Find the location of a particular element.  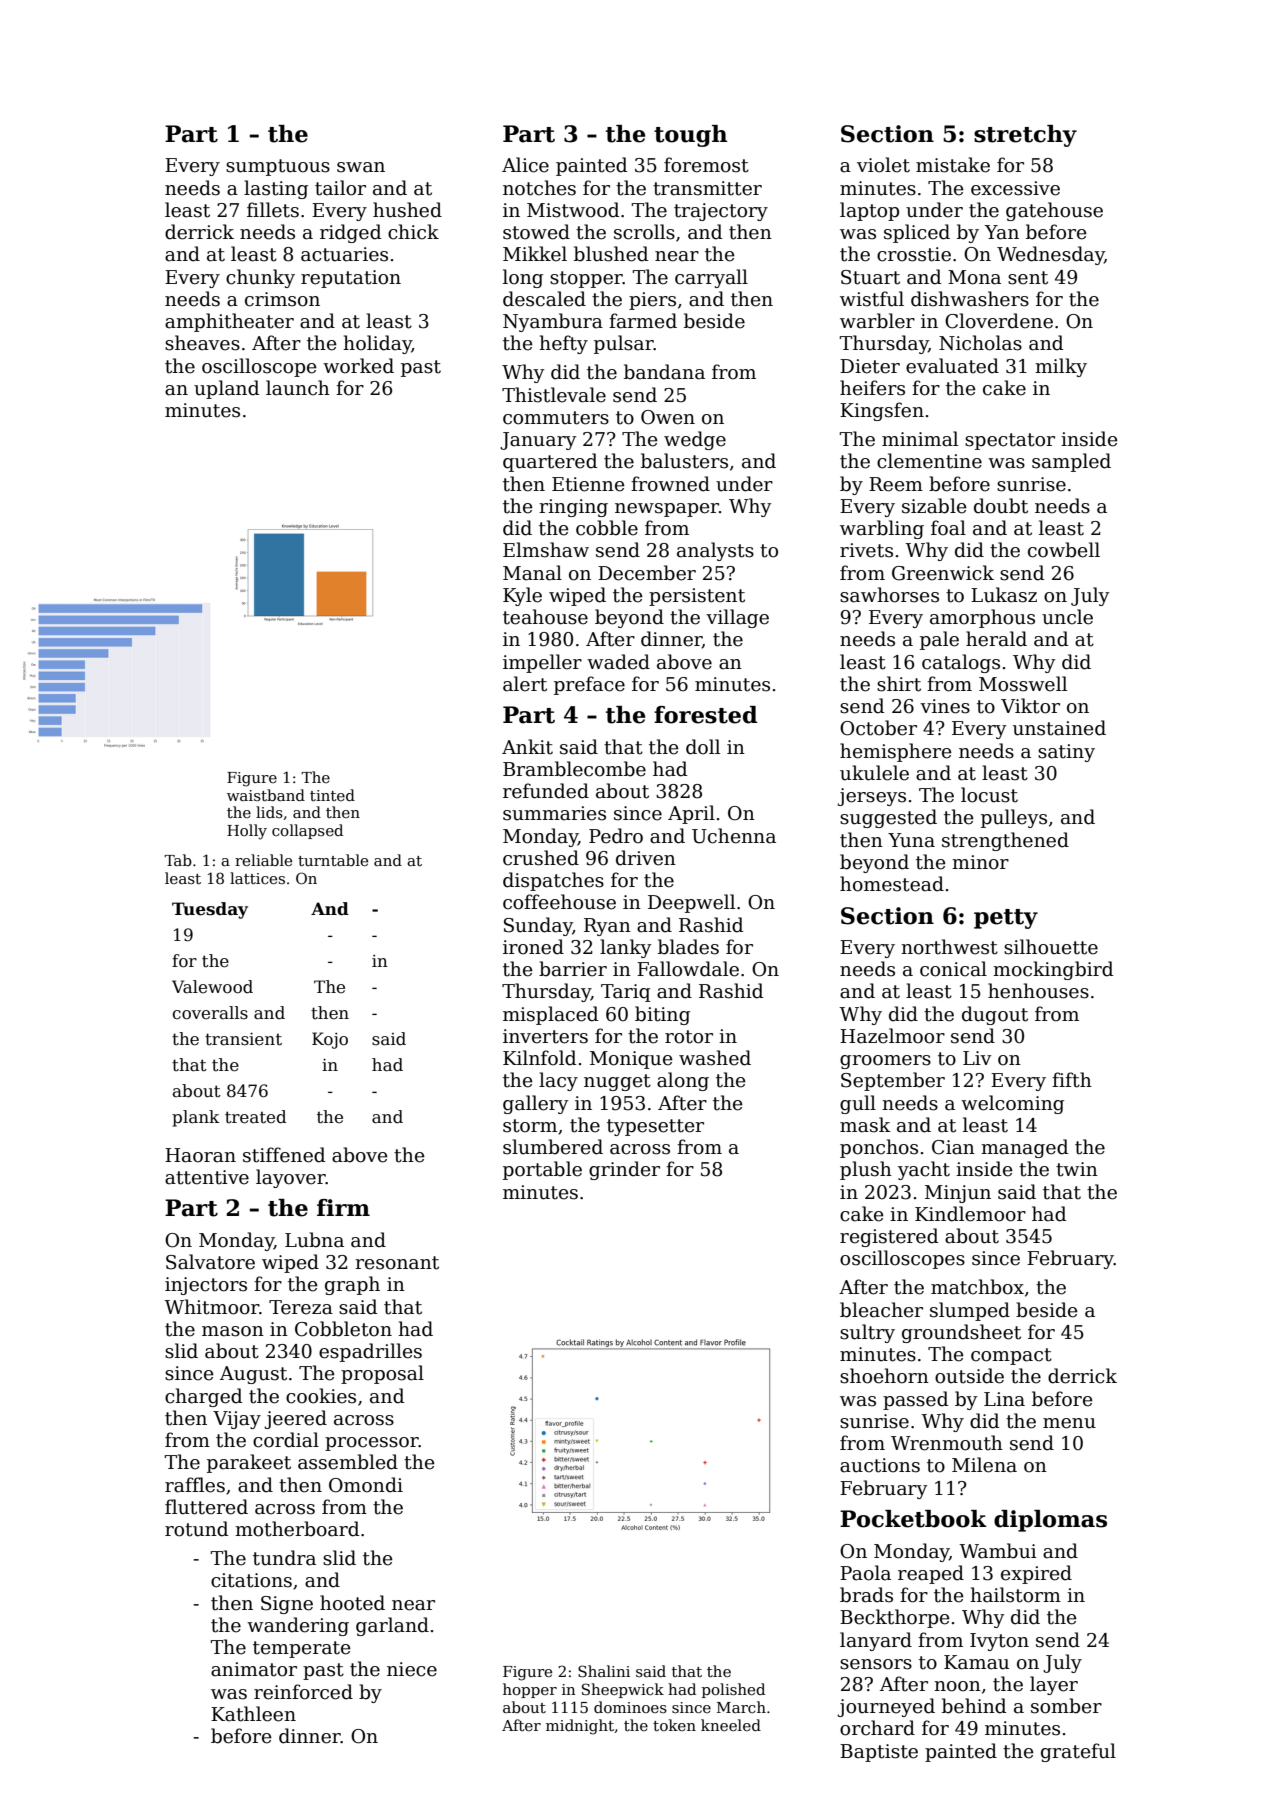

upland is located at coordinates (226, 389).
